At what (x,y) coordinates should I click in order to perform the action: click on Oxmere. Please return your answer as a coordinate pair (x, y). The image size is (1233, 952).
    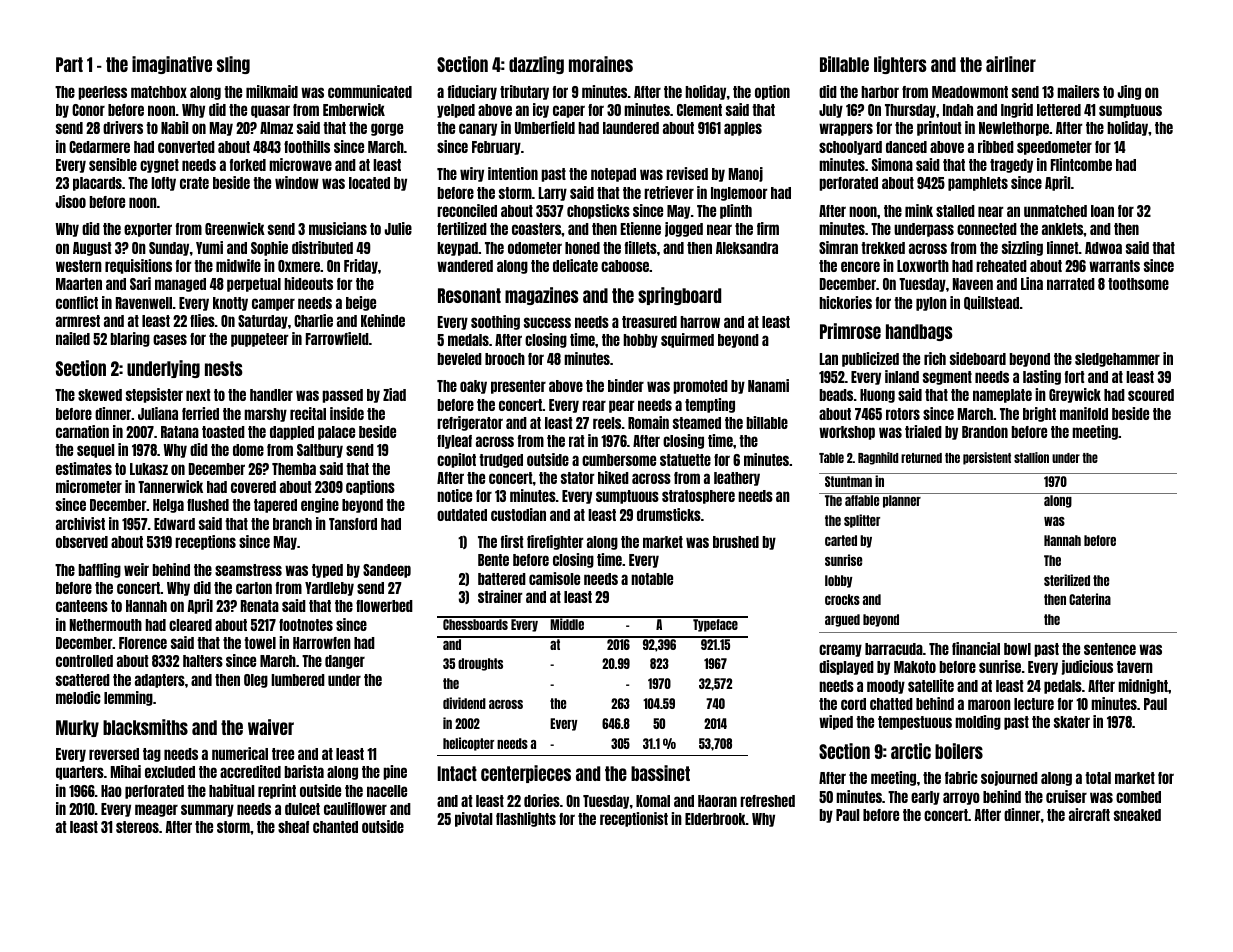
    Looking at the image, I should click on (299, 266).
